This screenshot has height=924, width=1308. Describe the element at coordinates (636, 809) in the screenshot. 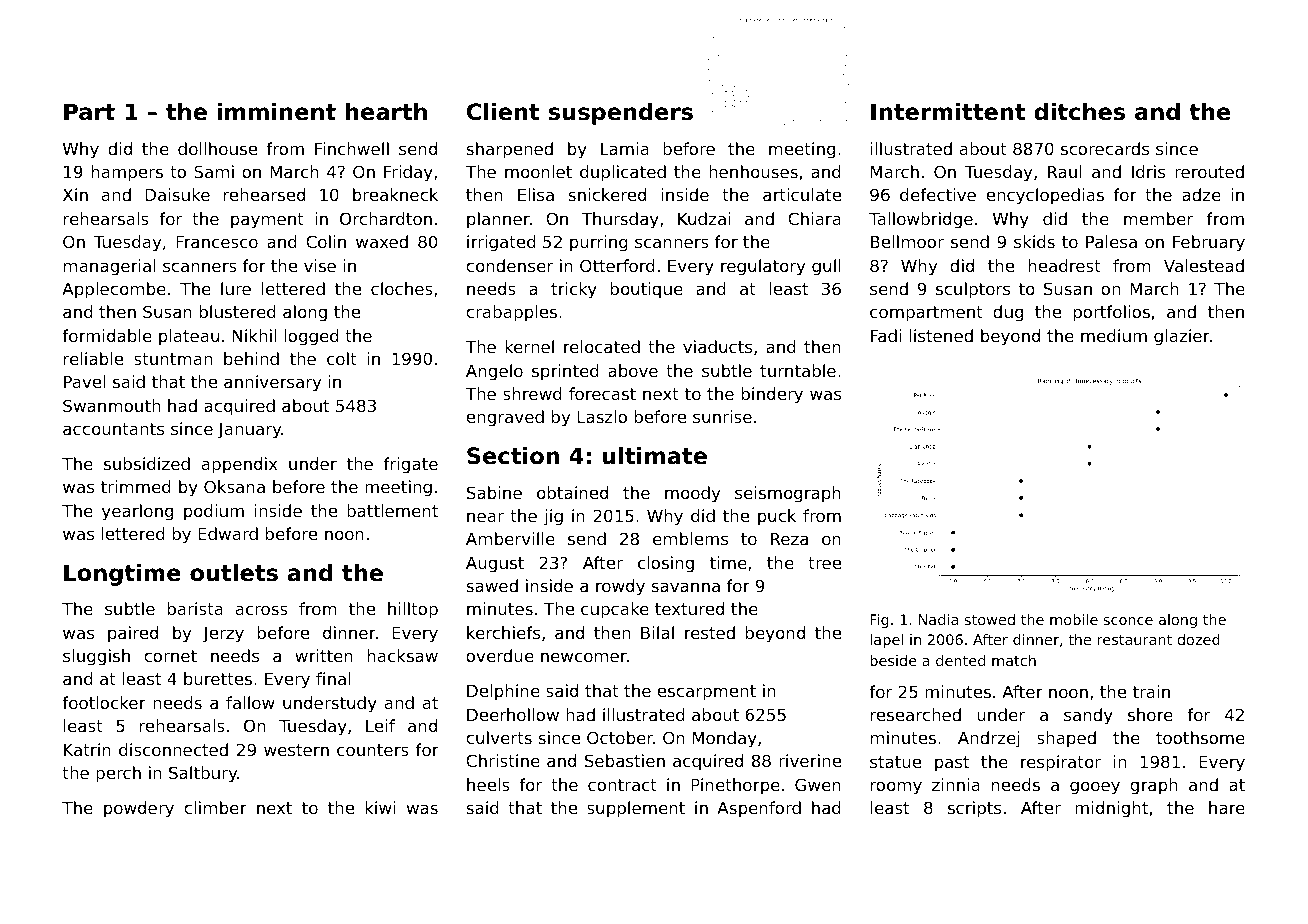

I see `supplement` at that location.
